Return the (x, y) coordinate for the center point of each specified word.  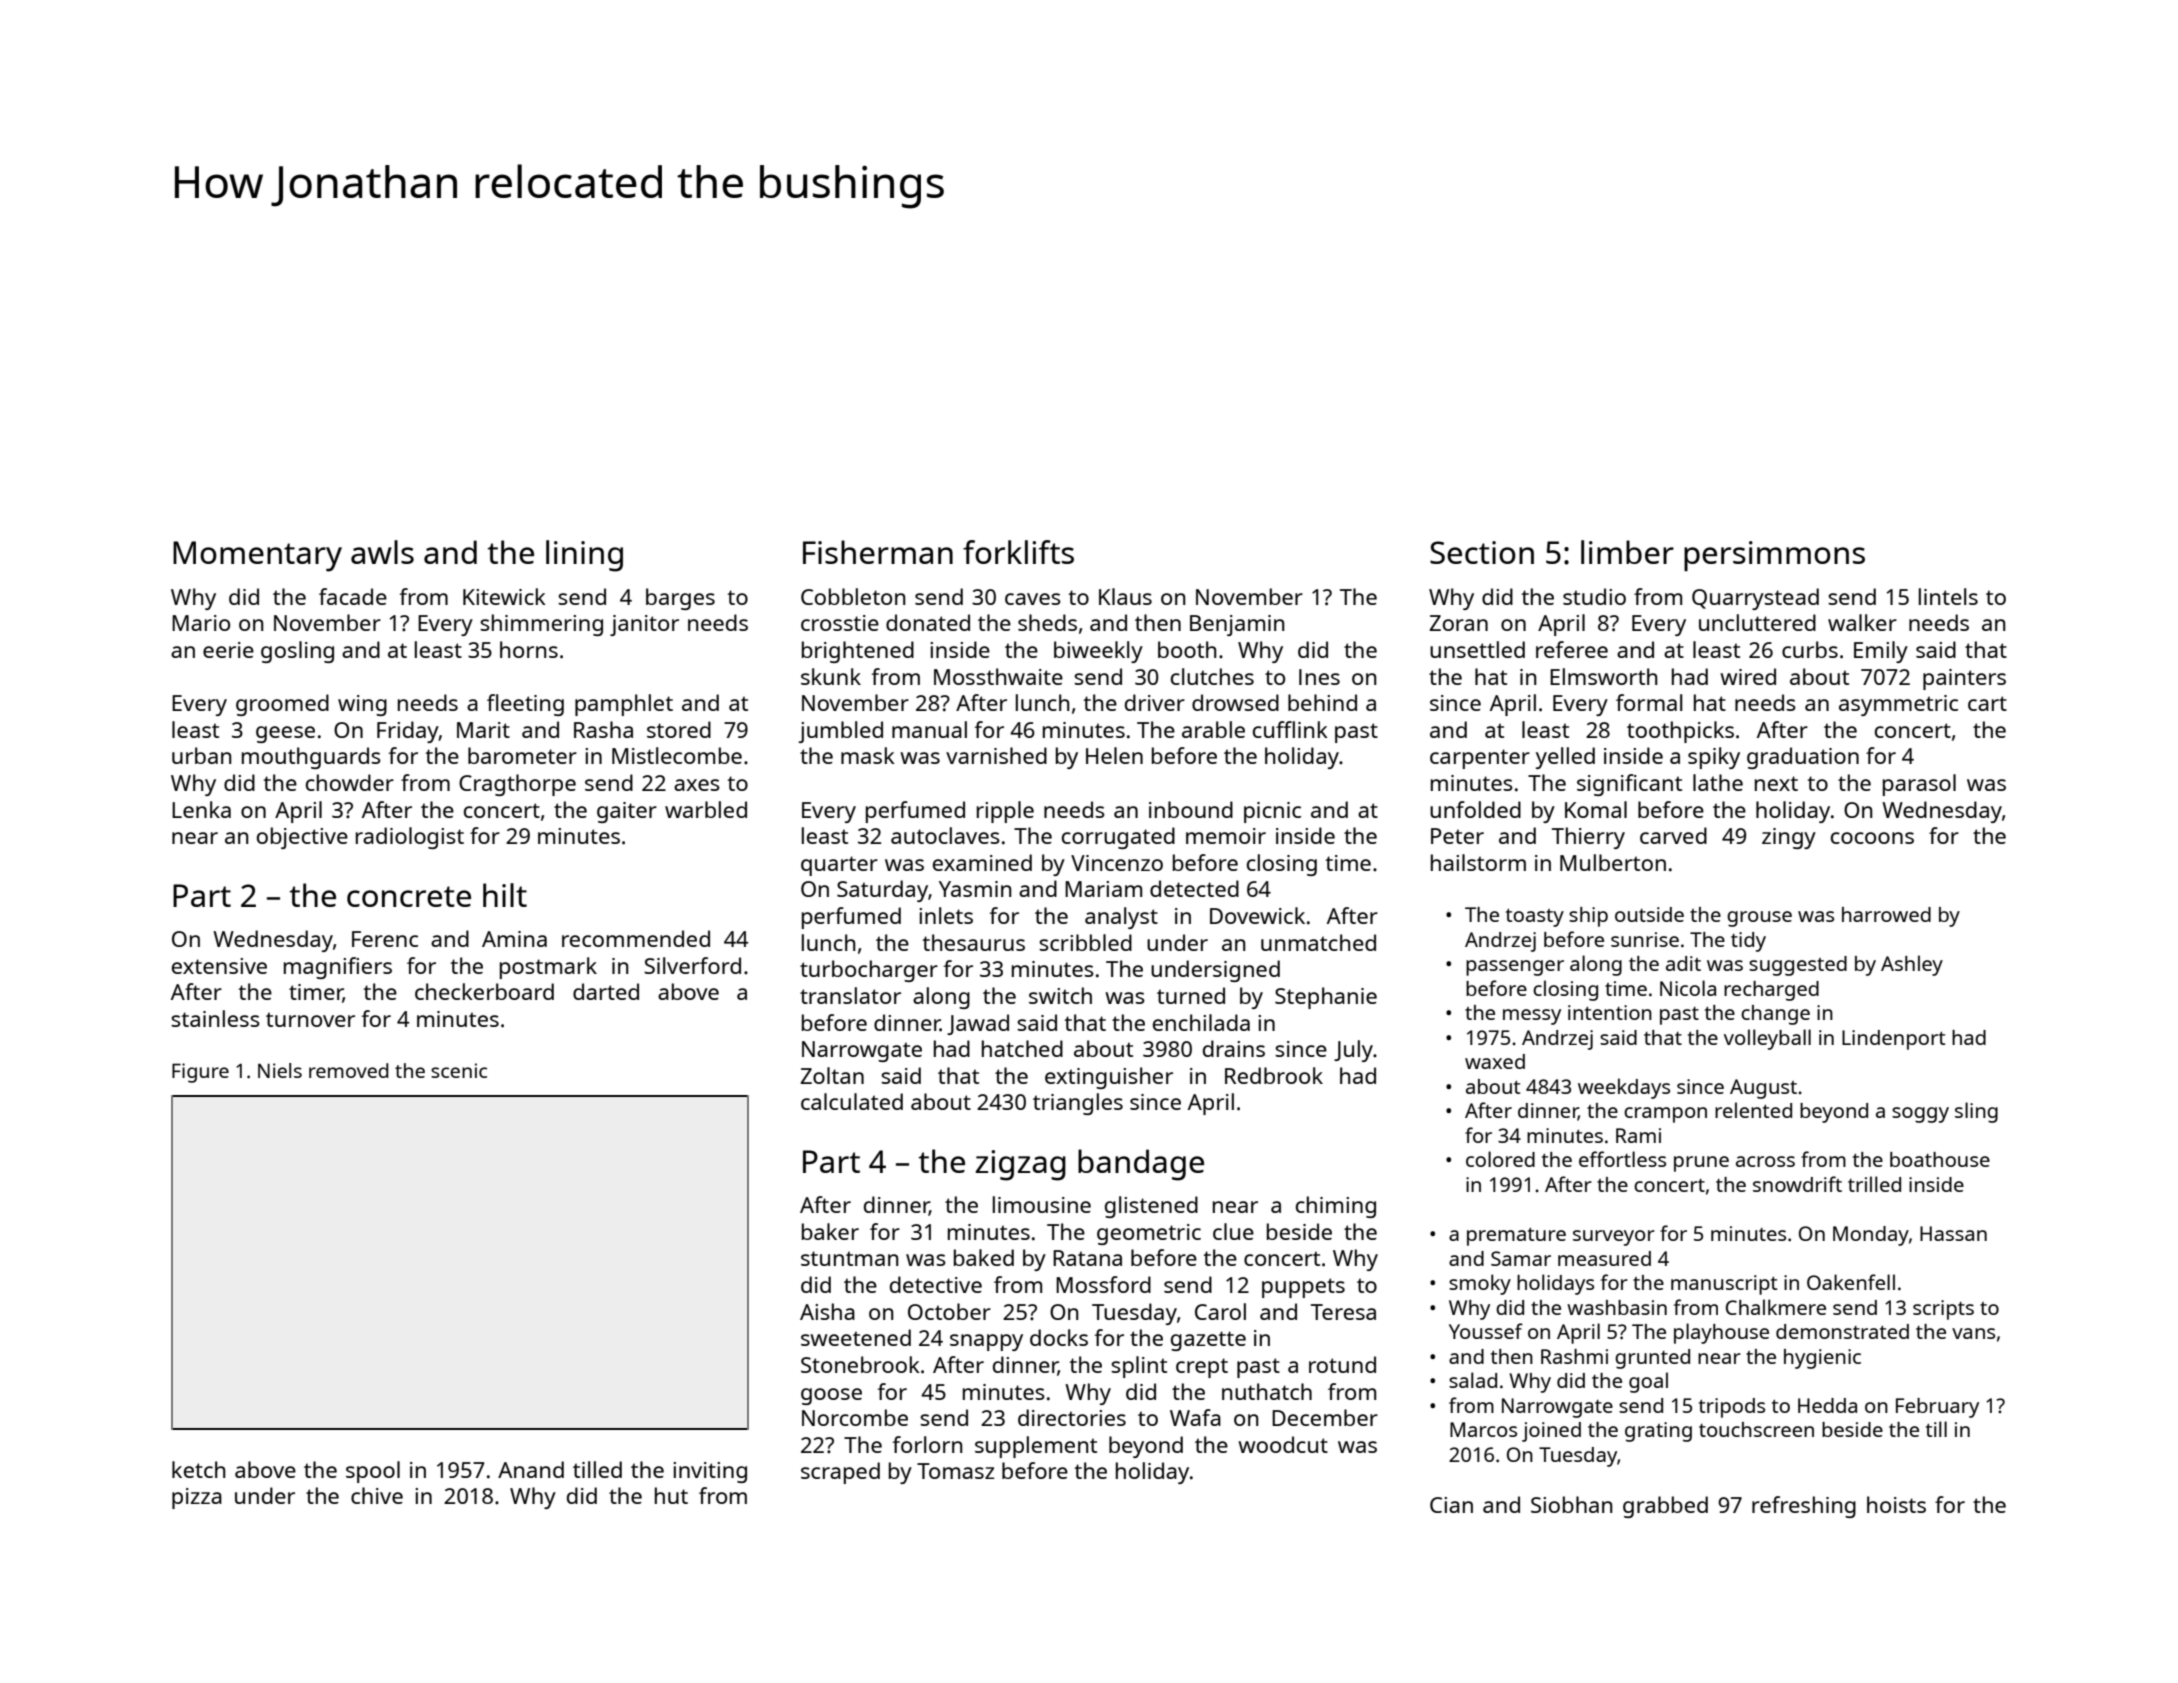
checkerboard (484, 991)
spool (373, 1472)
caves (1033, 599)
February (1937, 1408)
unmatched (1318, 942)
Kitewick (504, 596)
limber (1627, 552)
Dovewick (1257, 915)
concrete (409, 896)
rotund (1342, 1364)
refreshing (1804, 1507)
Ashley (1912, 965)
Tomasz (956, 1471)
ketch (198, 1469)
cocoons (1872, 838)
